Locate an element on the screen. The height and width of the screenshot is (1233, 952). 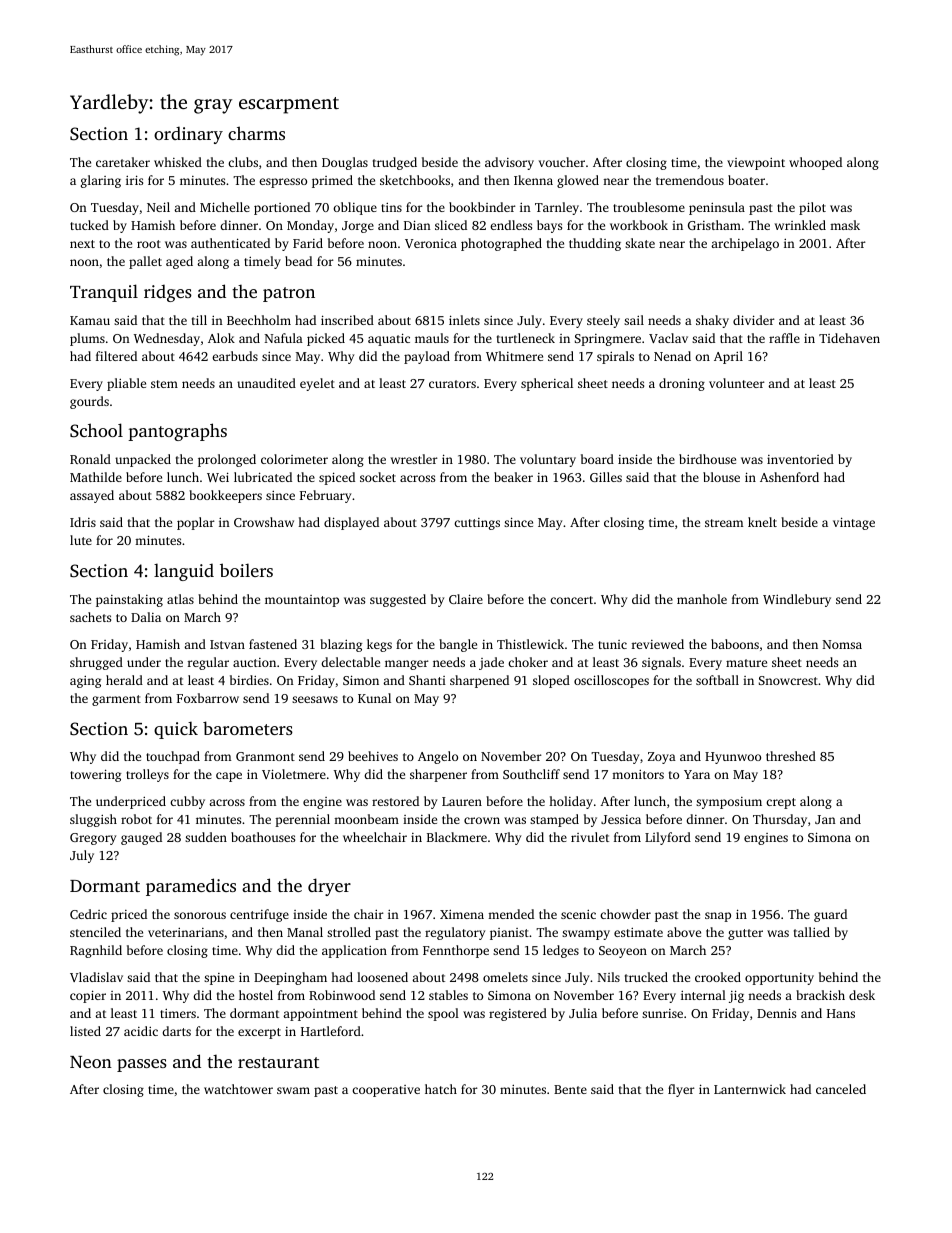
ordinary is located at coordinates (188, 135).
